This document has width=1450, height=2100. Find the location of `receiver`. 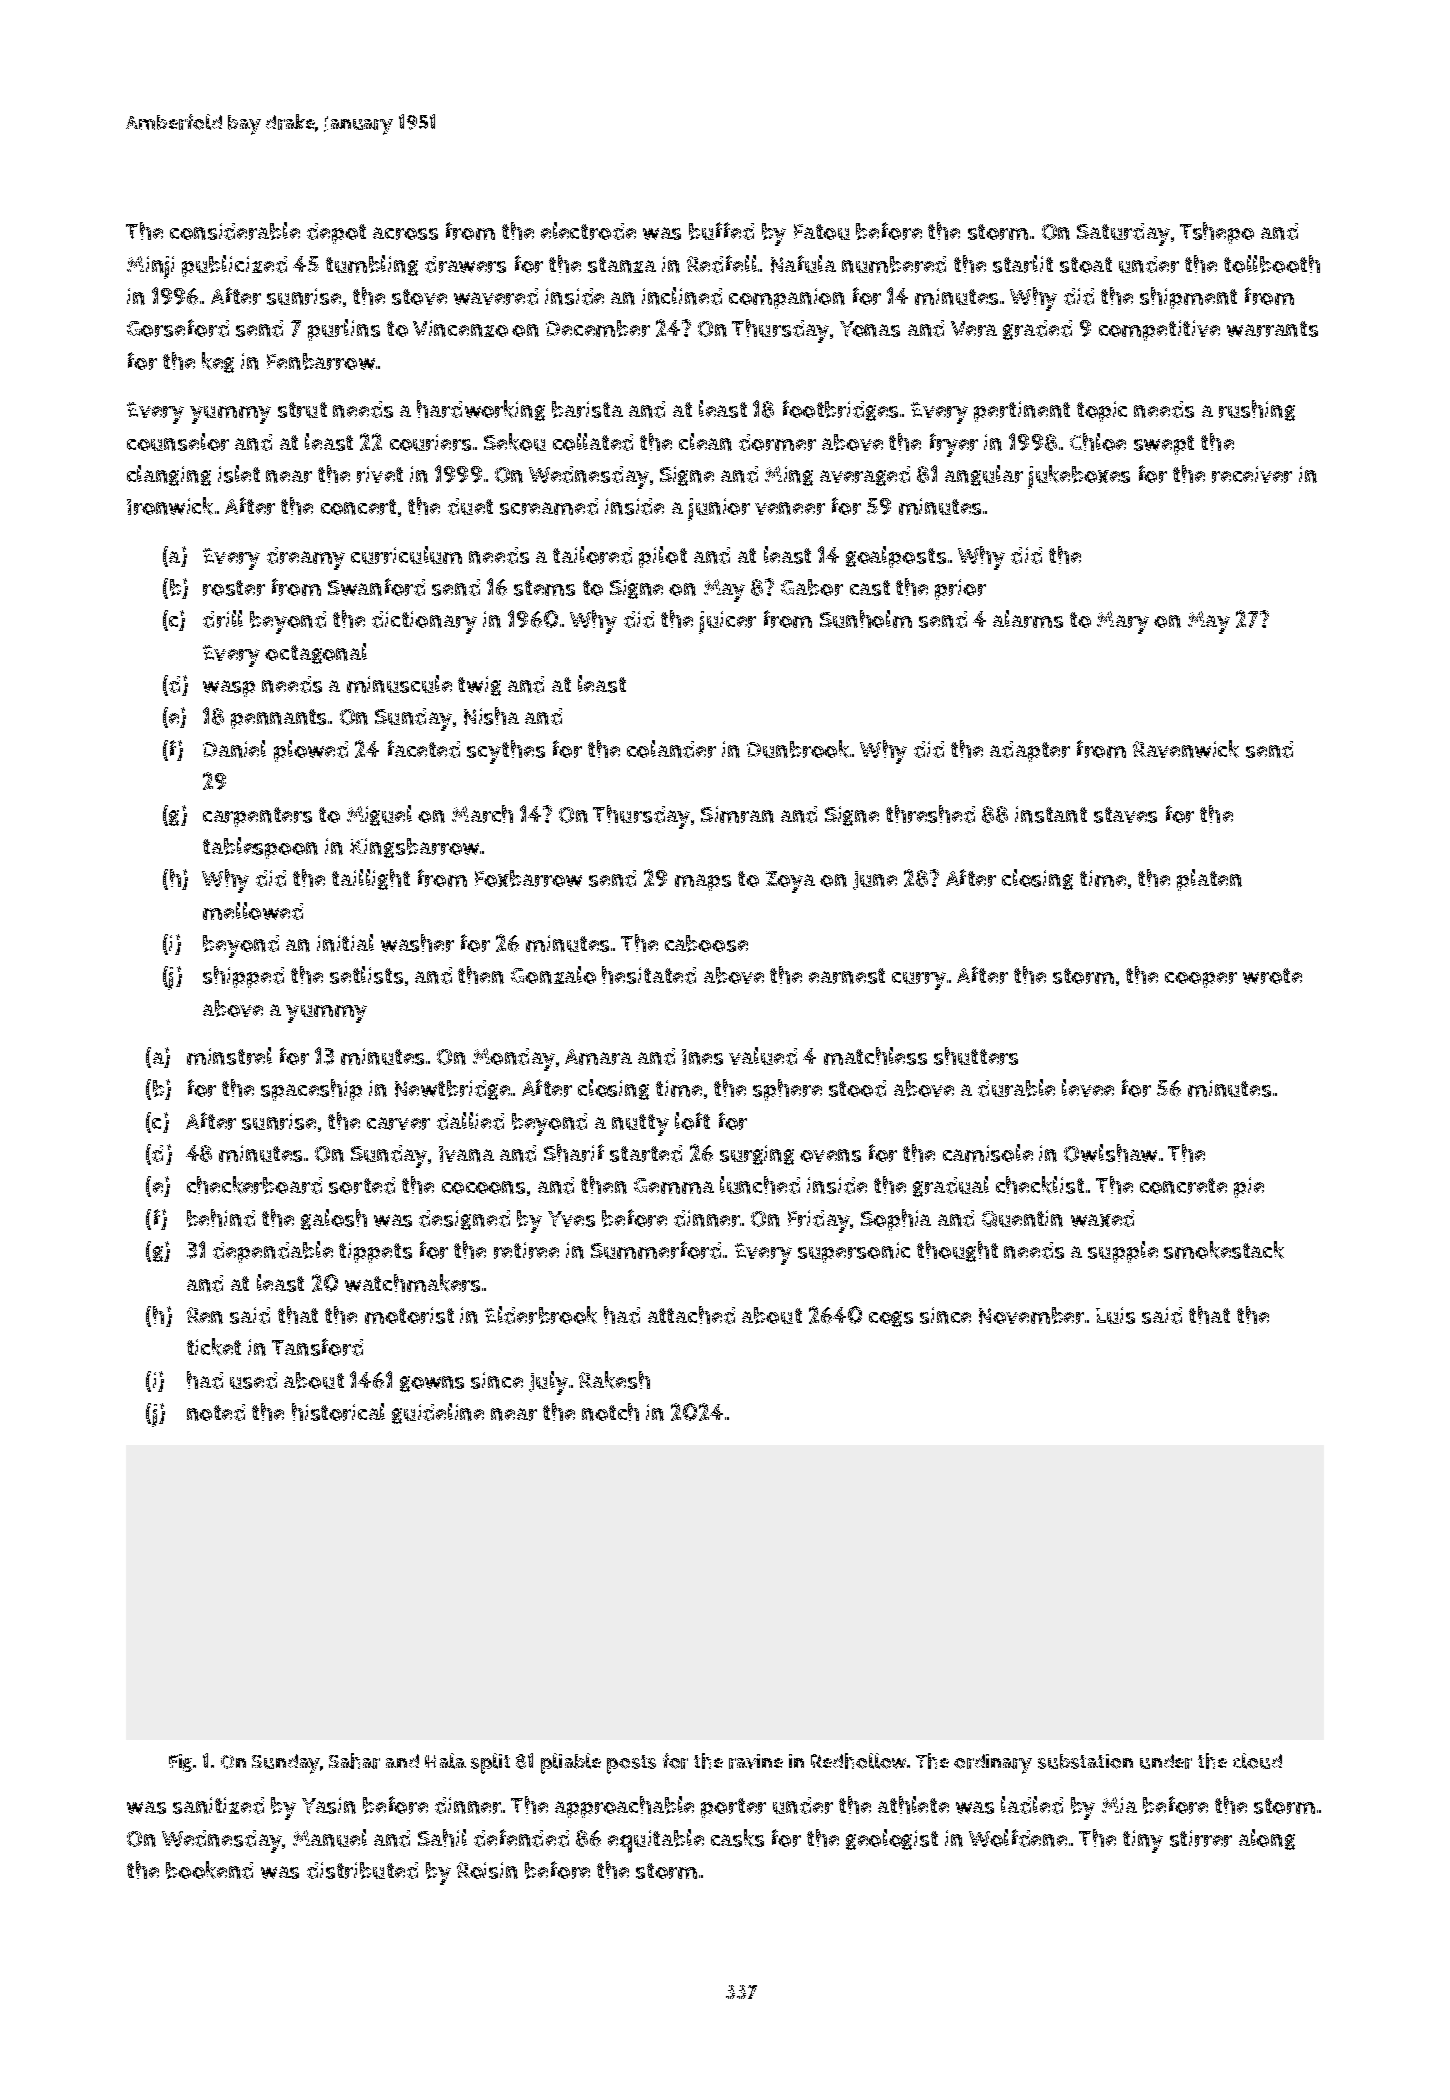

receiver is located at coordinates (1252, 474).
